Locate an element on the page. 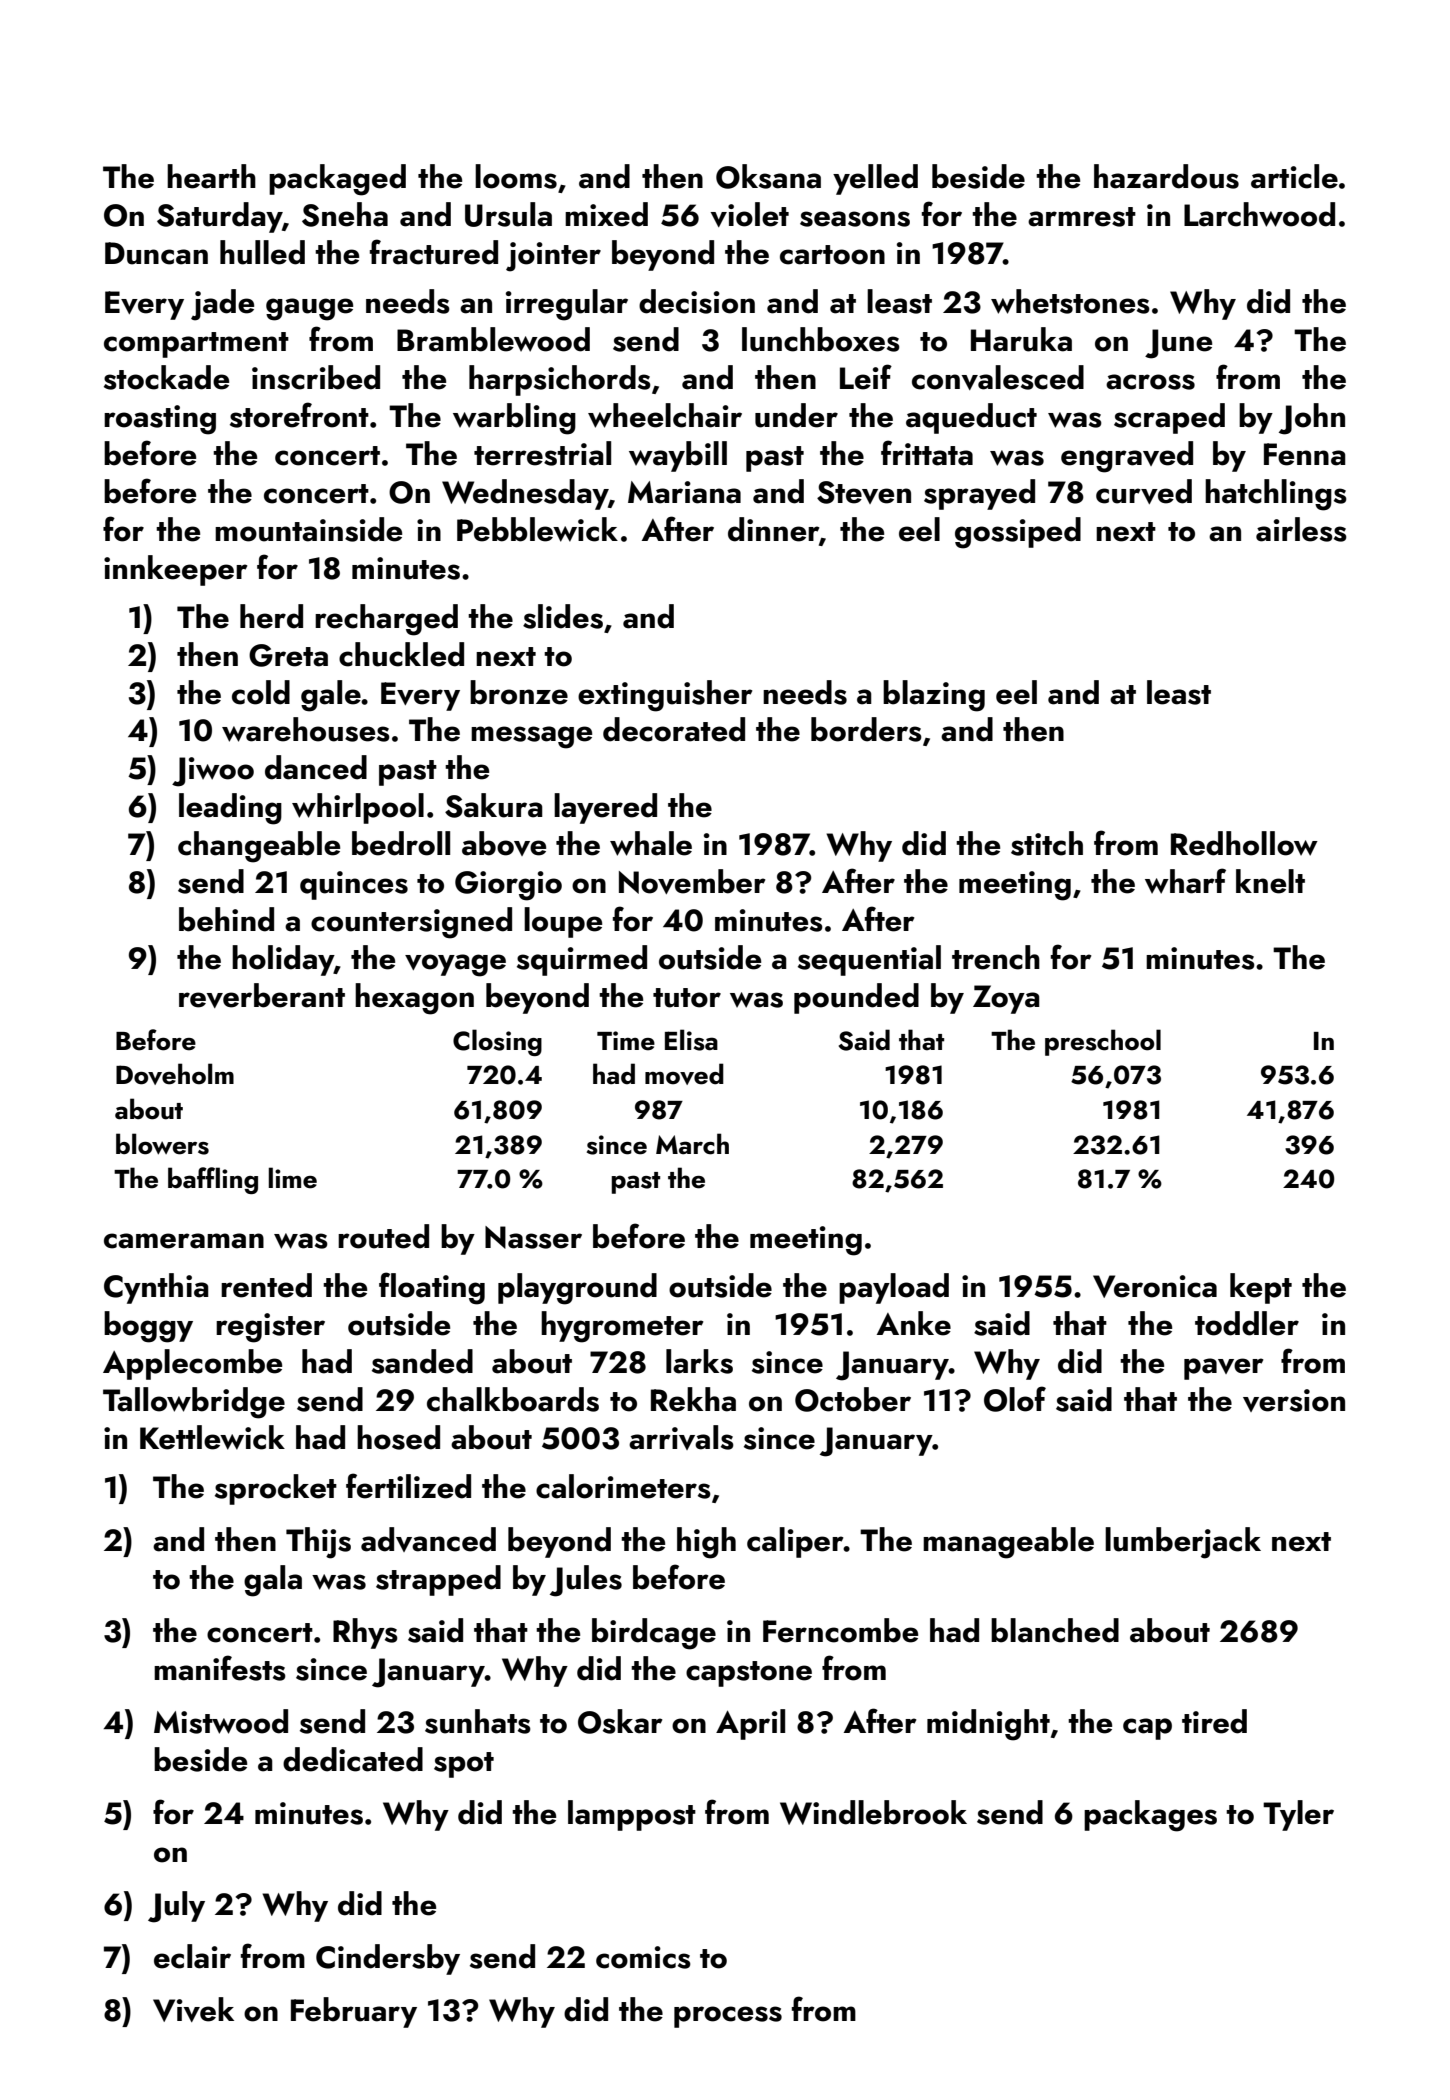 The height and width of the image is (2100, 1450). packages is located at coordinates (1150, 1816).
